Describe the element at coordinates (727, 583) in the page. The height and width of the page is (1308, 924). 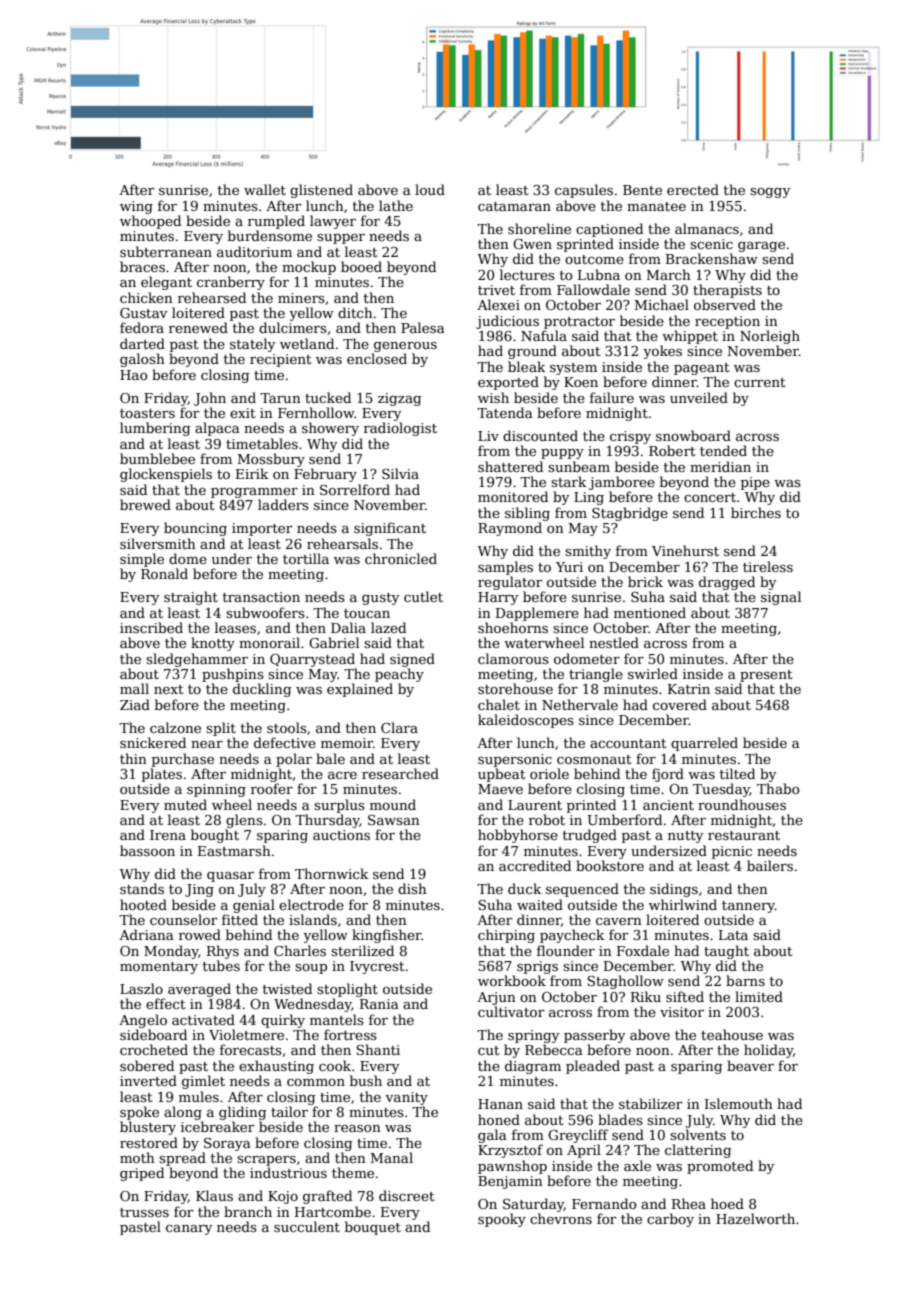
I see `dragged` at that location.
